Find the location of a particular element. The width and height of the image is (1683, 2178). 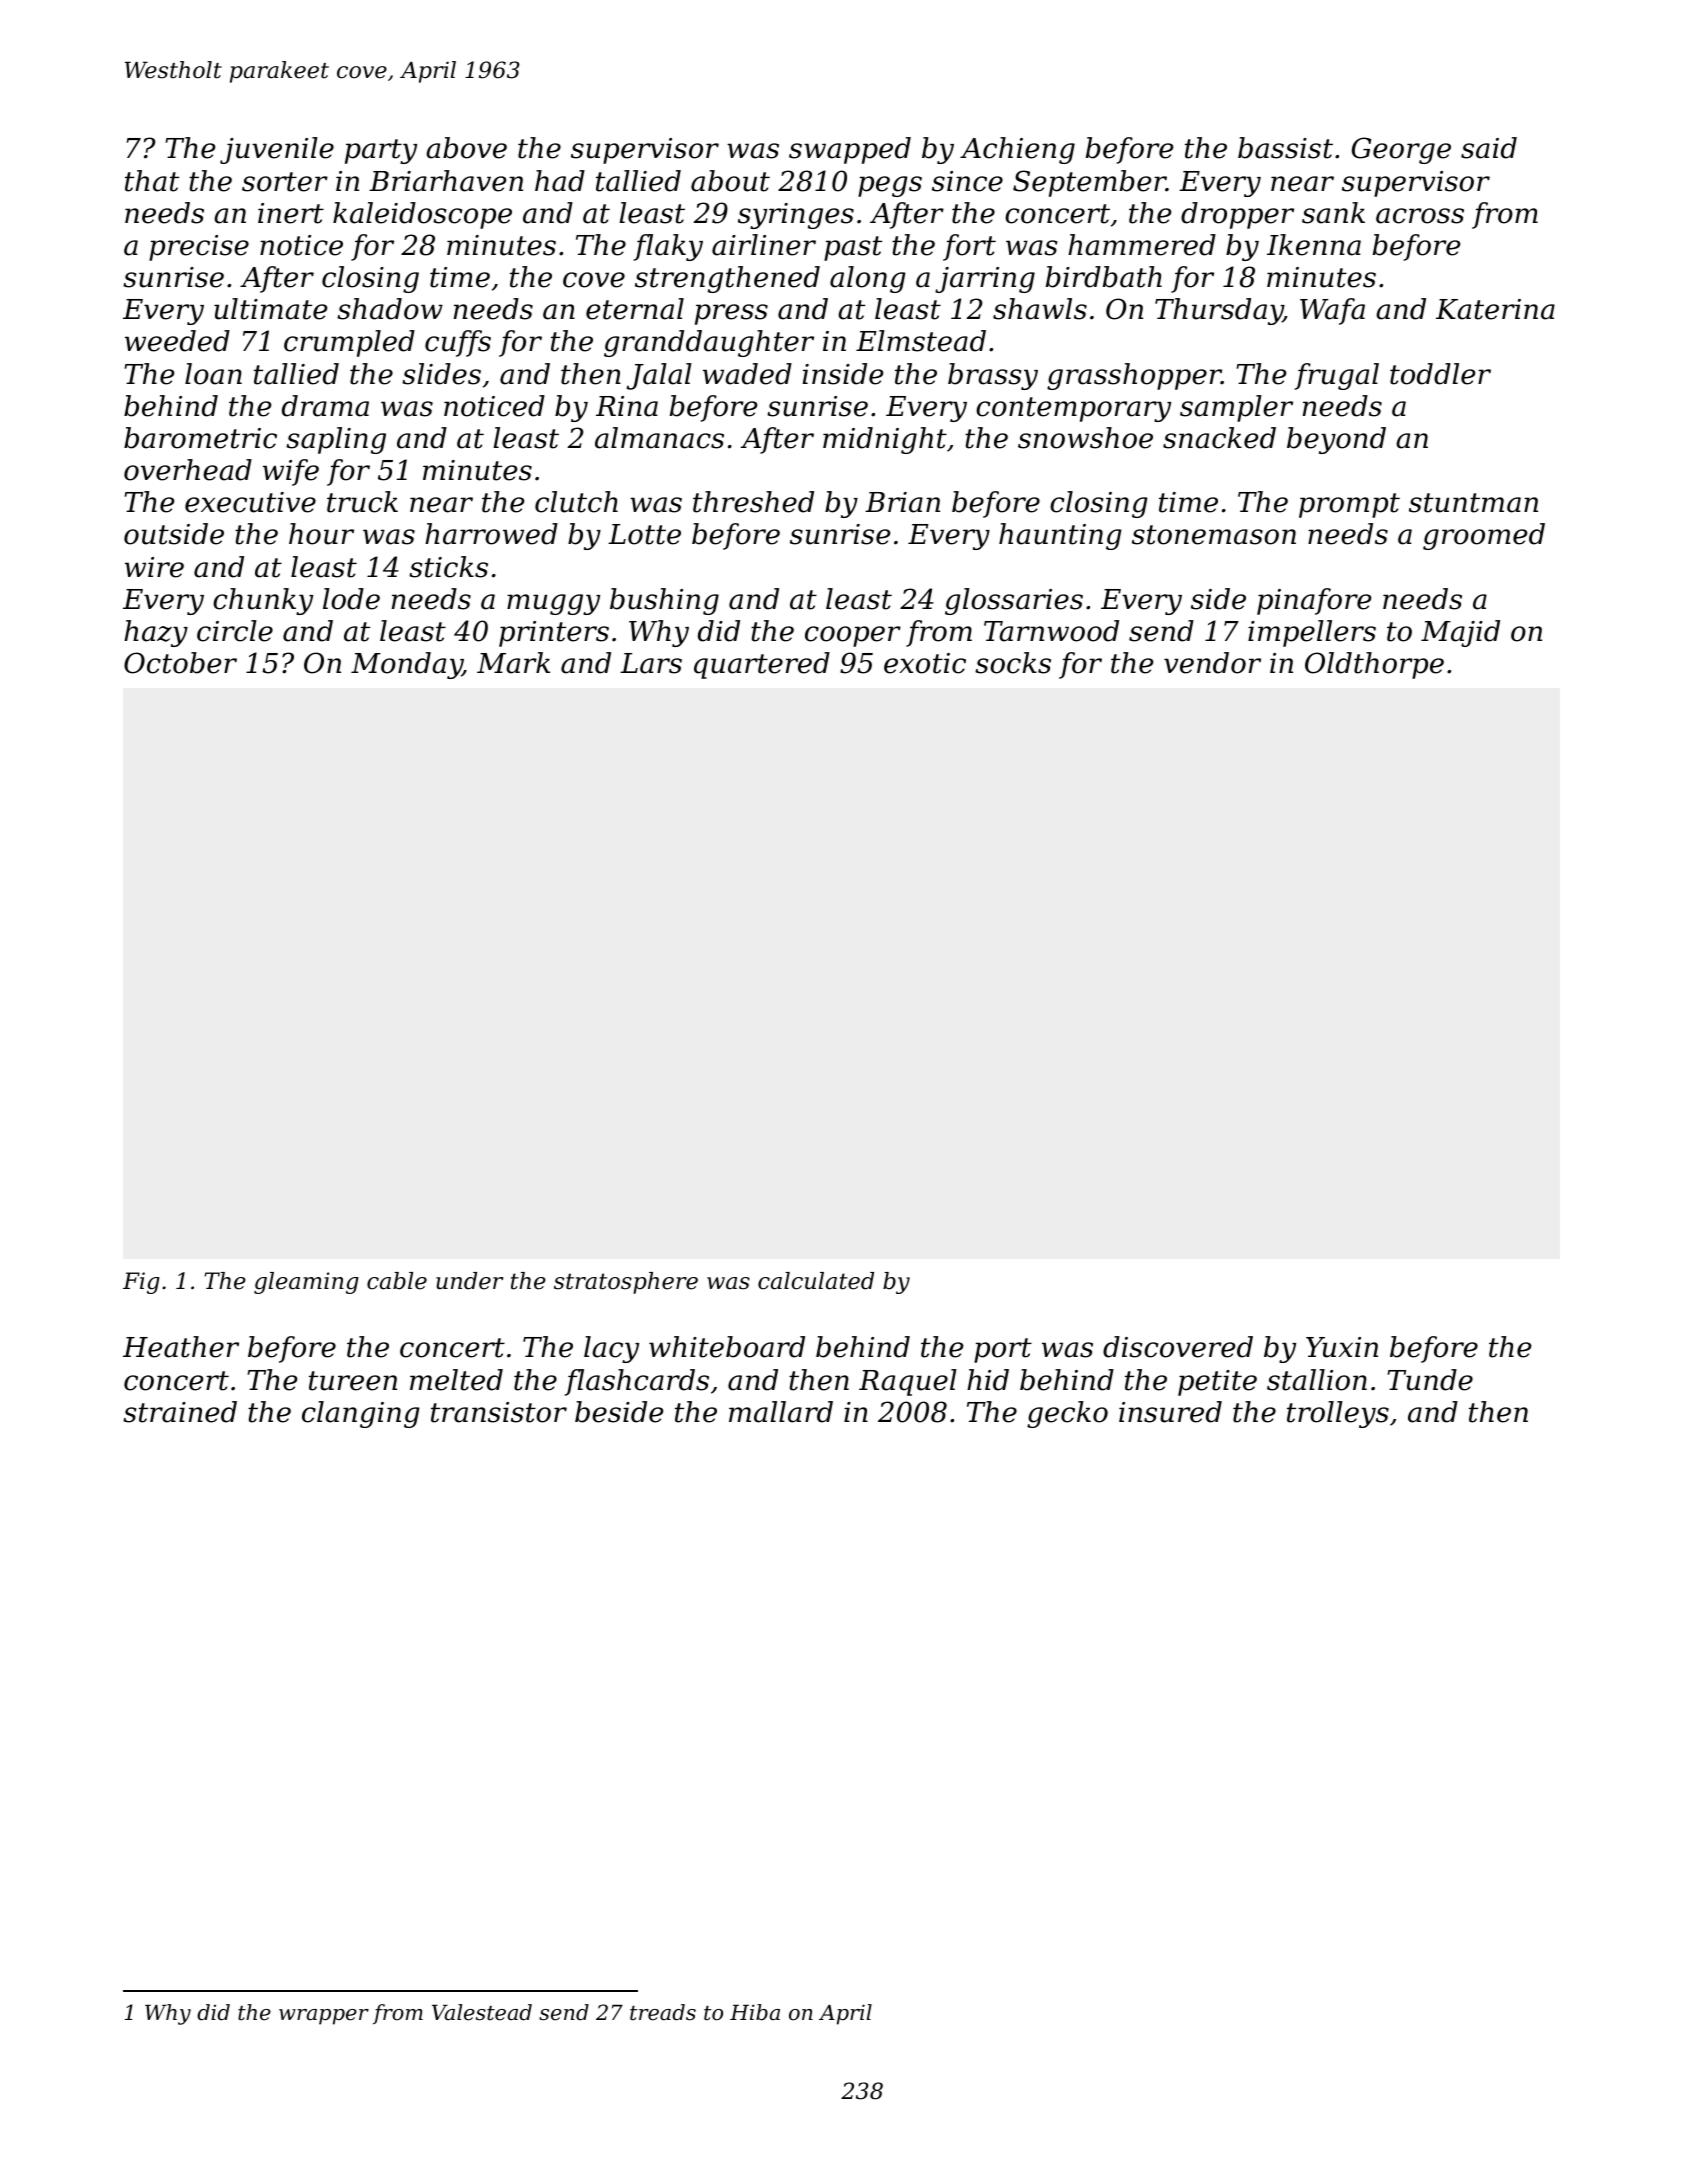

sticks is located at coordinates (448, 567).
